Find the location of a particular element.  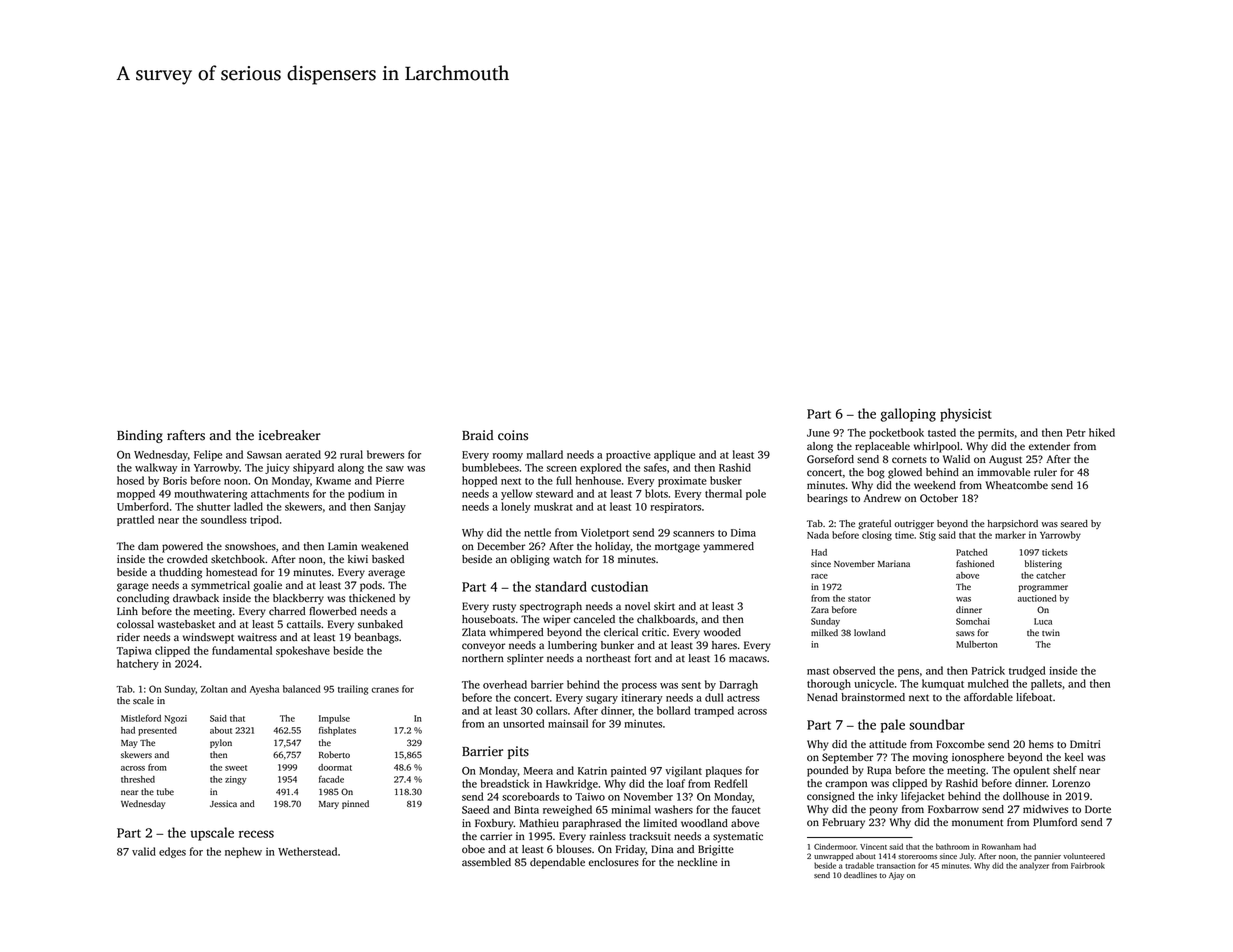

mainsail is located at coordinates (568, 723).
